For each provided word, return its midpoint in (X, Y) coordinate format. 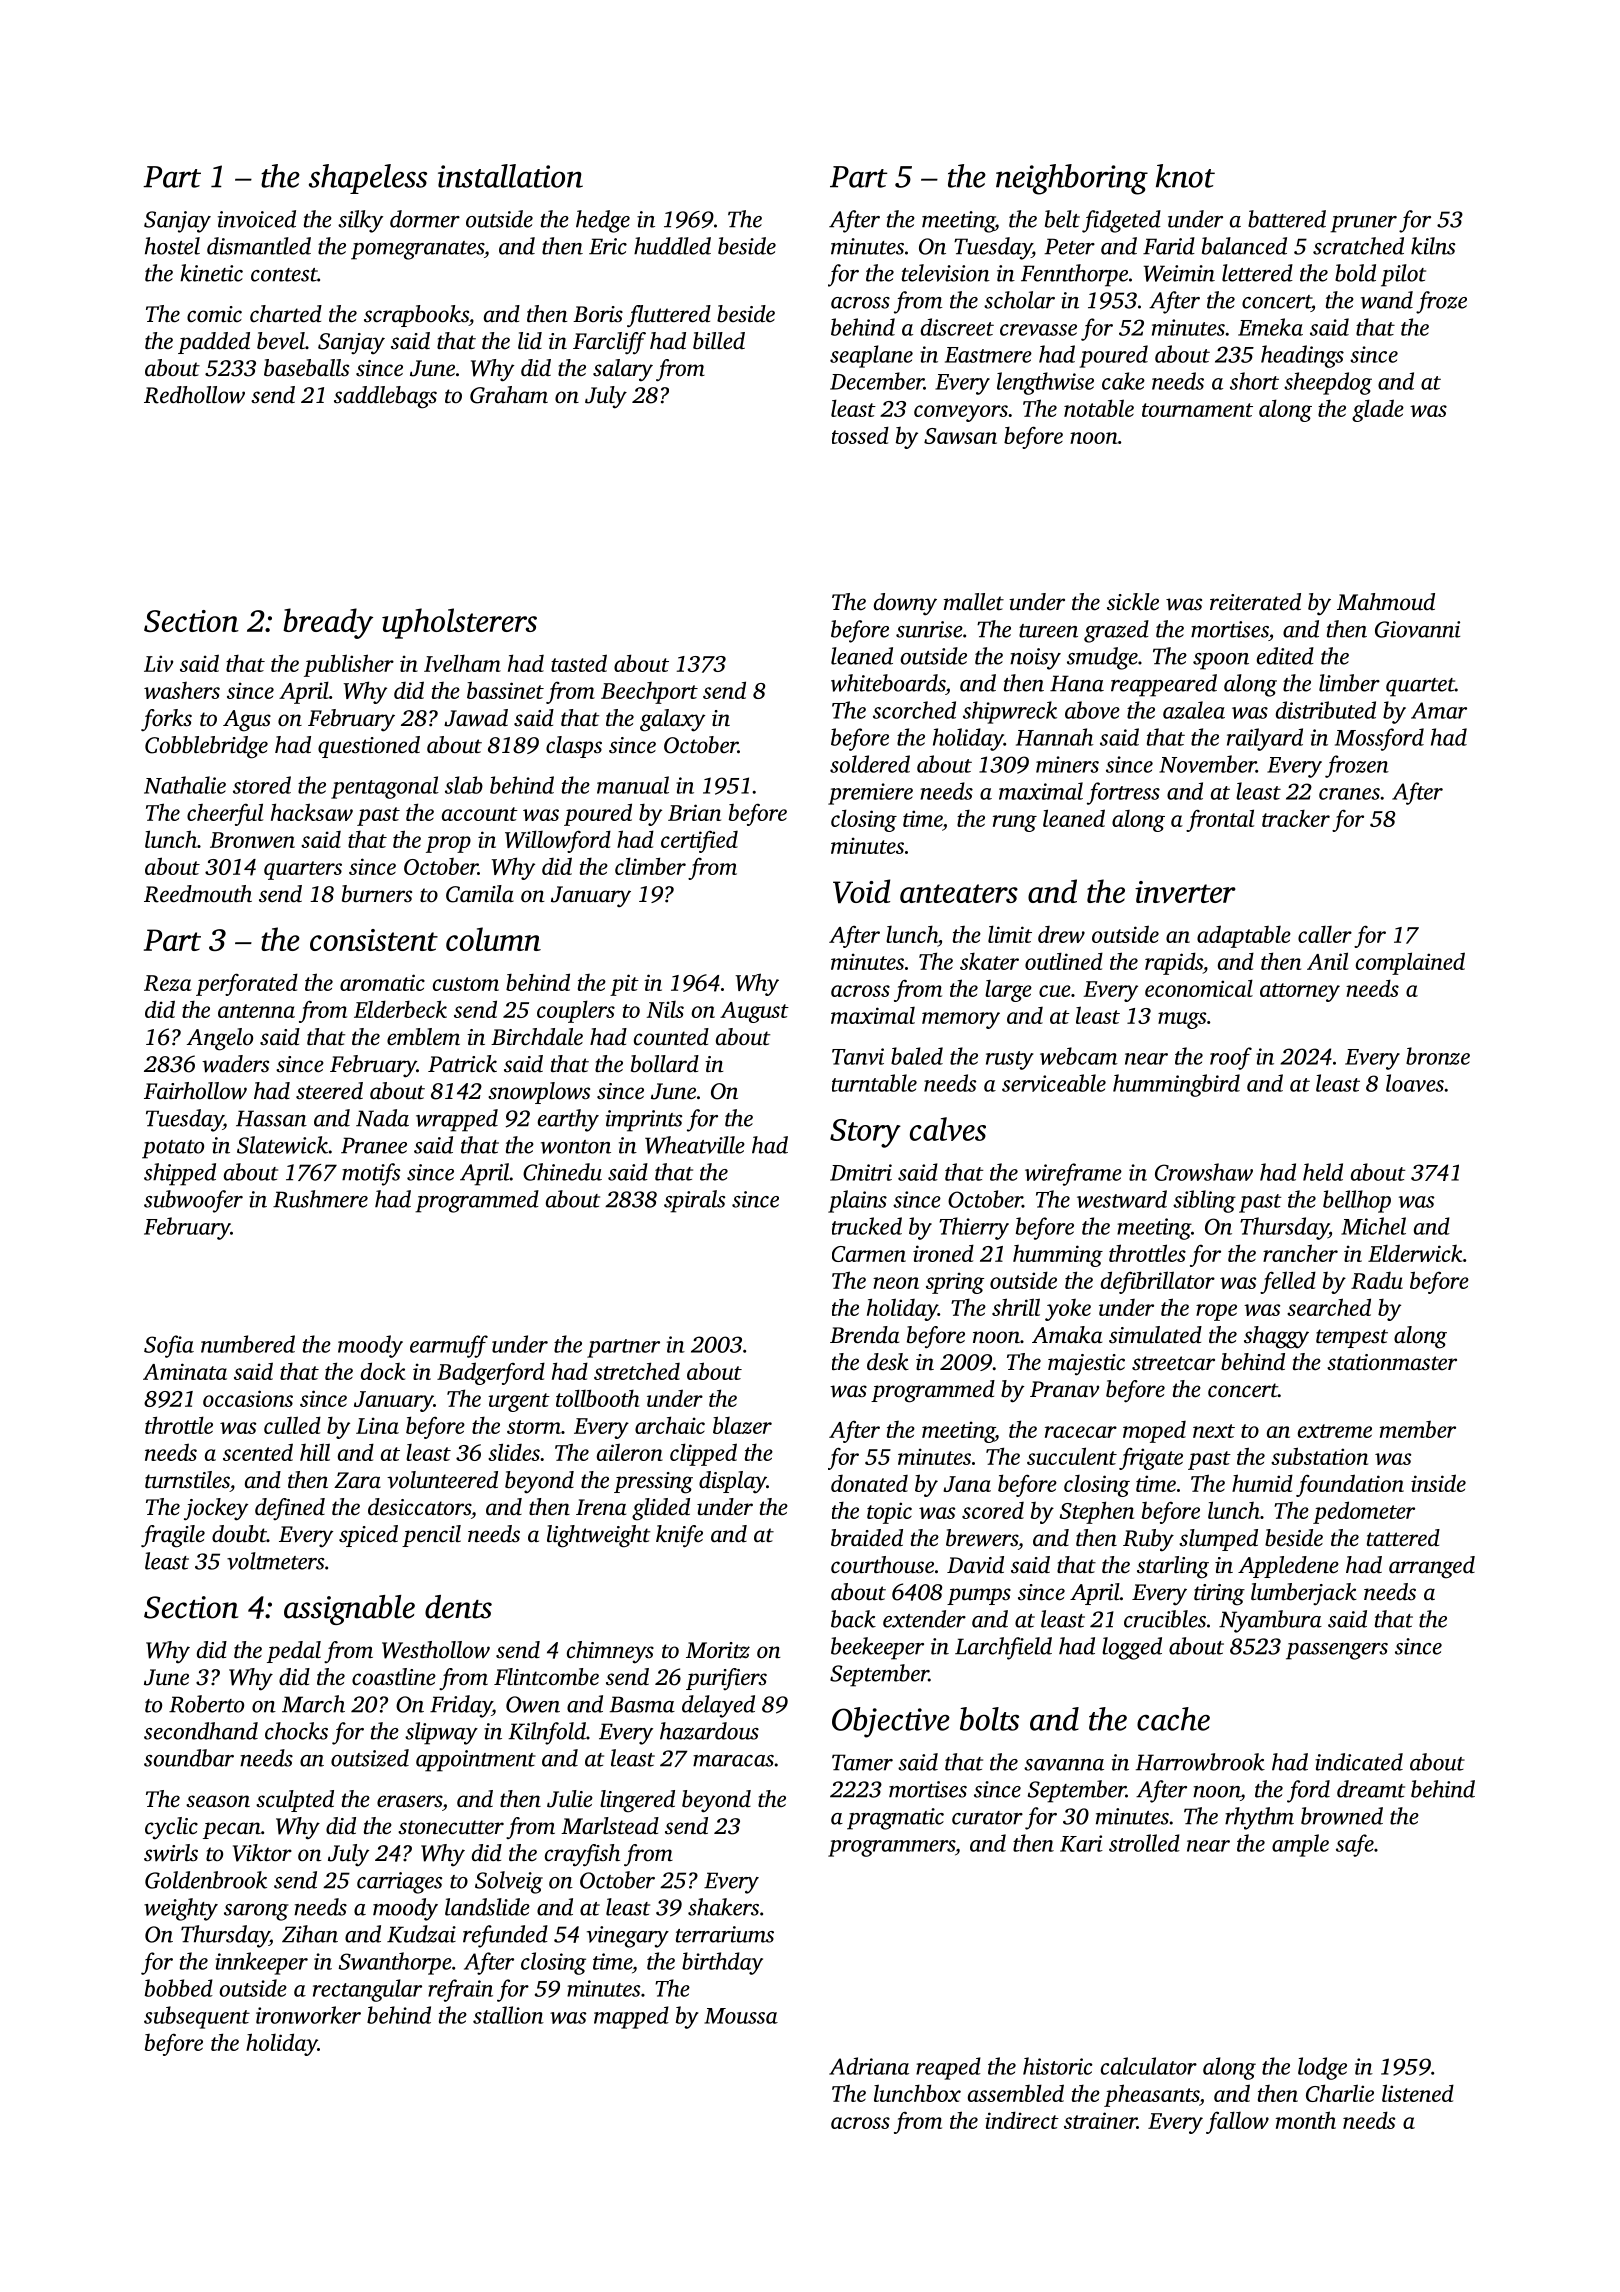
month (1306, 2120)
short (1254, 381)
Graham (509, 395)
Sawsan (960, 436)
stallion (508, 2015)
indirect (1022, 2120)
